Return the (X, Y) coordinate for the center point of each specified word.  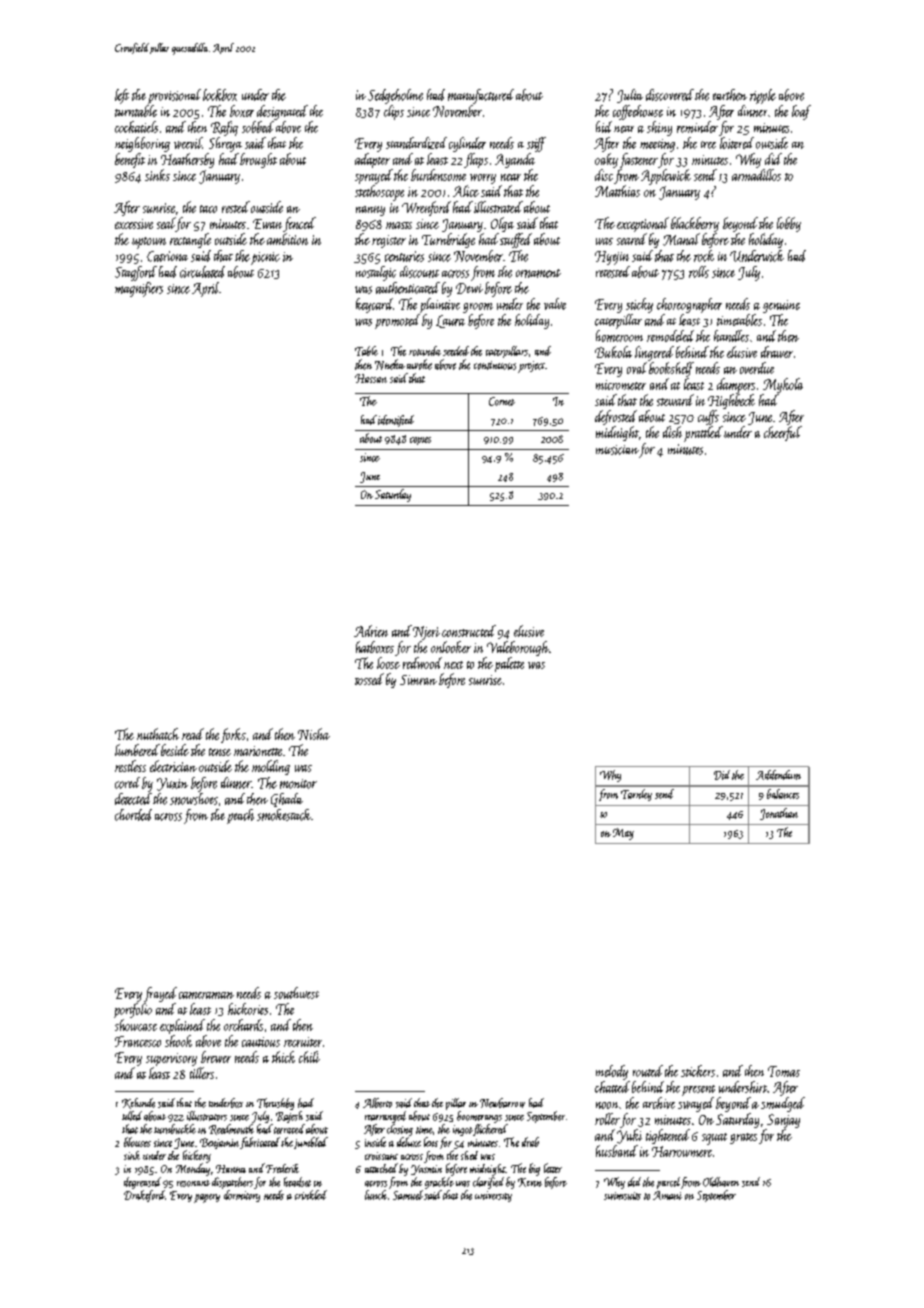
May (623, 834)
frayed (160, 994)
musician (617, 450)
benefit (130, 160)
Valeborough (518, 648)
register (389, 241)
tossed (369, 679)
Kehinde (138, 1103)
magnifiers (139, 289)
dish (672, 432)
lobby (789, 224)
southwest (296, 993)
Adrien (371, 631)
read (193, 734)
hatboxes (375, 647)
